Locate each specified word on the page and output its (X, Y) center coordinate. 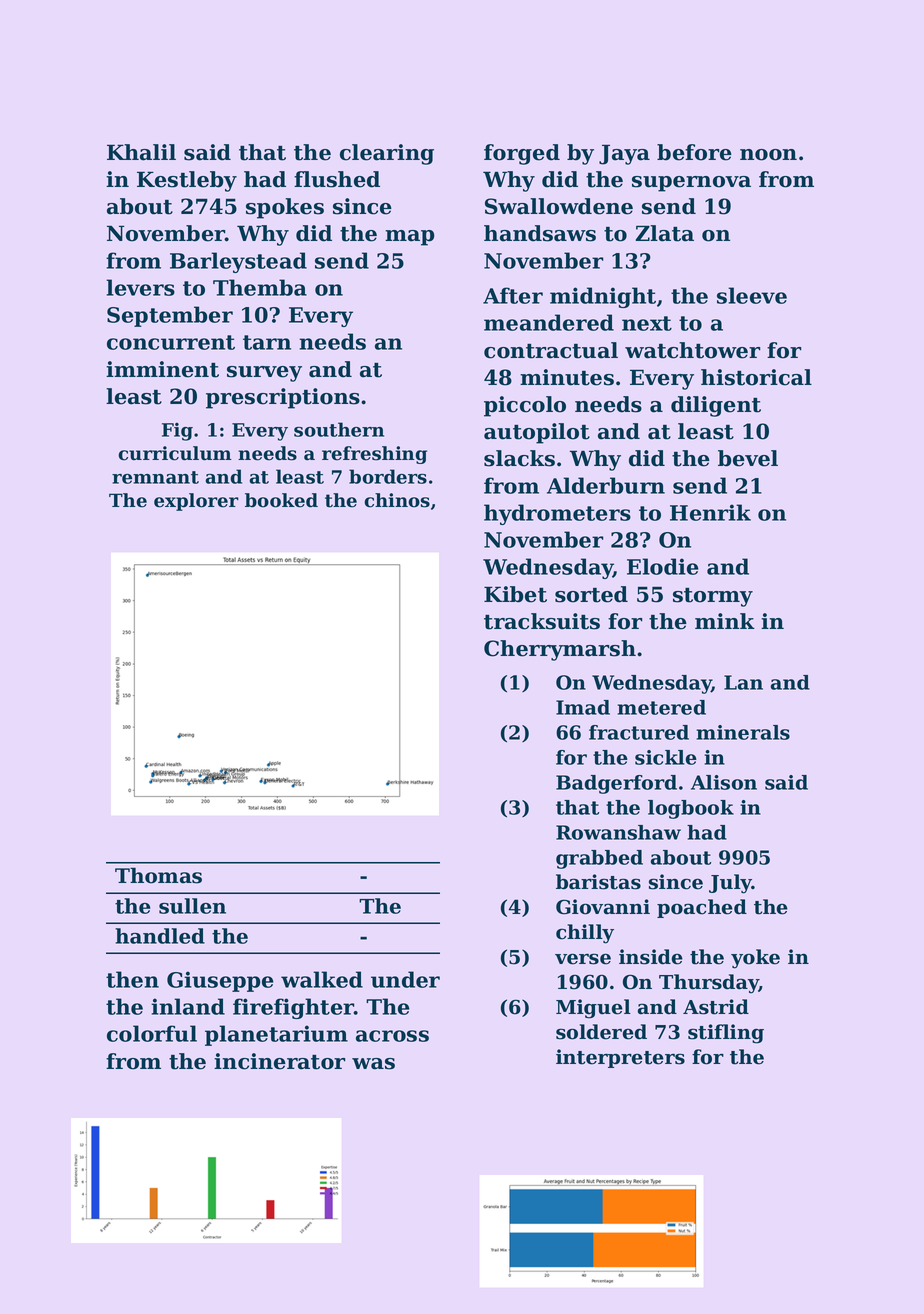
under (405, 979)
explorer (196, 502)
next (647, 323)
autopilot (537, 433)
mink (725, 621)
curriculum (175, 453)
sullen (192, 906)
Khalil (141, 152)
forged (522, 154)
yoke (755, 959)
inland (188, 1006)
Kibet (515, 594)
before (694, 152)
